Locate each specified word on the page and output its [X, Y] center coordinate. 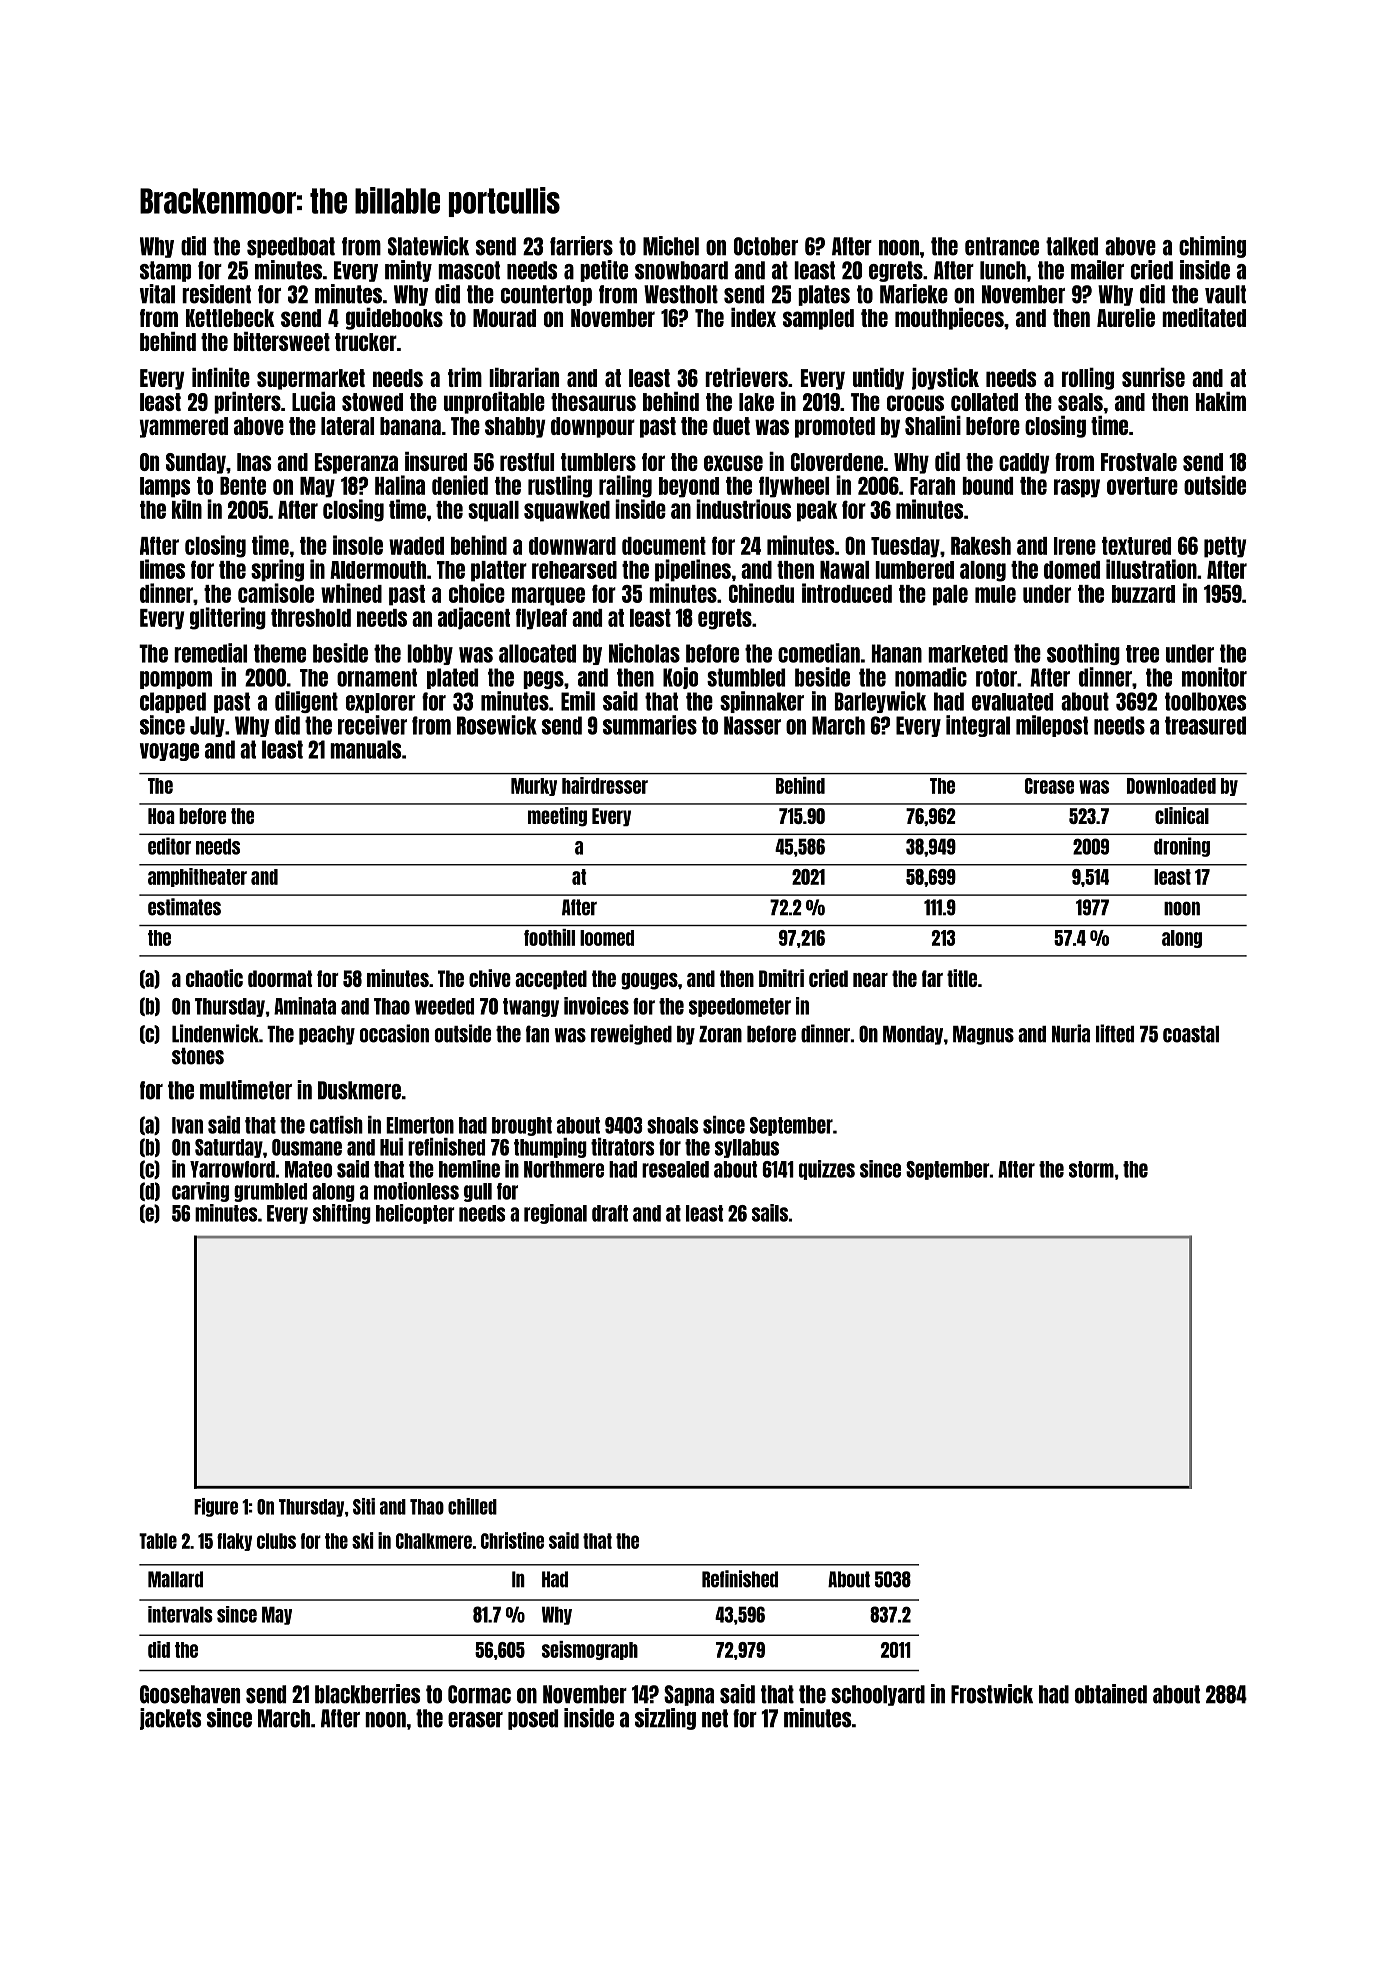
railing [625, 486]
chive [490, 978]
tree [1142, 654]
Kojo [680, 678]
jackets [170, 1719]
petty [1225, 547]
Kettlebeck [230, 318]
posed [533, 1719]
